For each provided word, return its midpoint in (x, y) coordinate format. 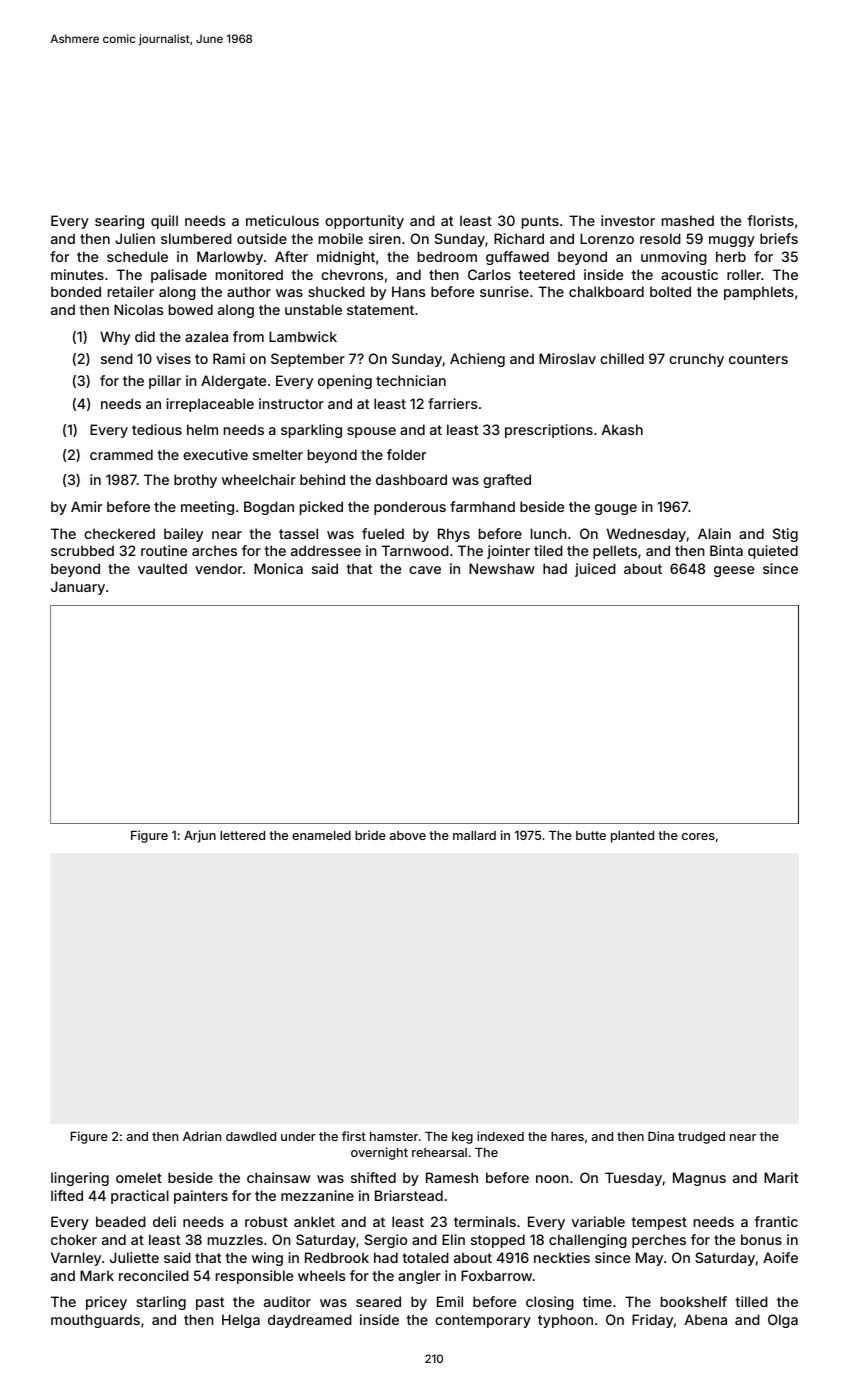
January (78, 588)
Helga (241, 1321)
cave (425, 570)
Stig (785, 535)
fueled (383, 533)
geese (734, 571)
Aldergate (233, 382)
